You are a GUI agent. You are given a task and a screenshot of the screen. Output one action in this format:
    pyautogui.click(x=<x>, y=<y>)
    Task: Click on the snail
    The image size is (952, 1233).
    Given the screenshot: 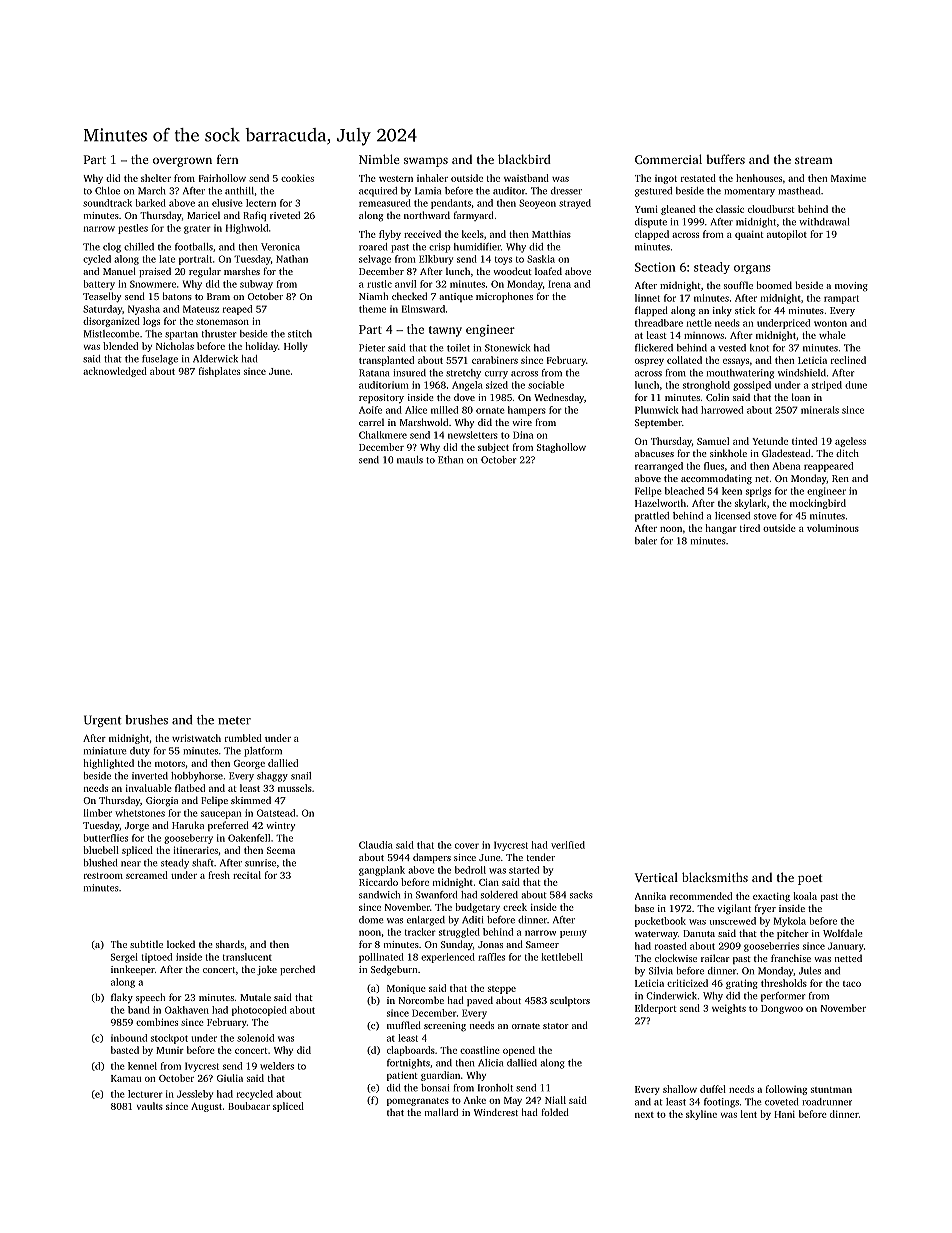 What is the action you would take?
    pyautogui.click(x=301, y=776)
